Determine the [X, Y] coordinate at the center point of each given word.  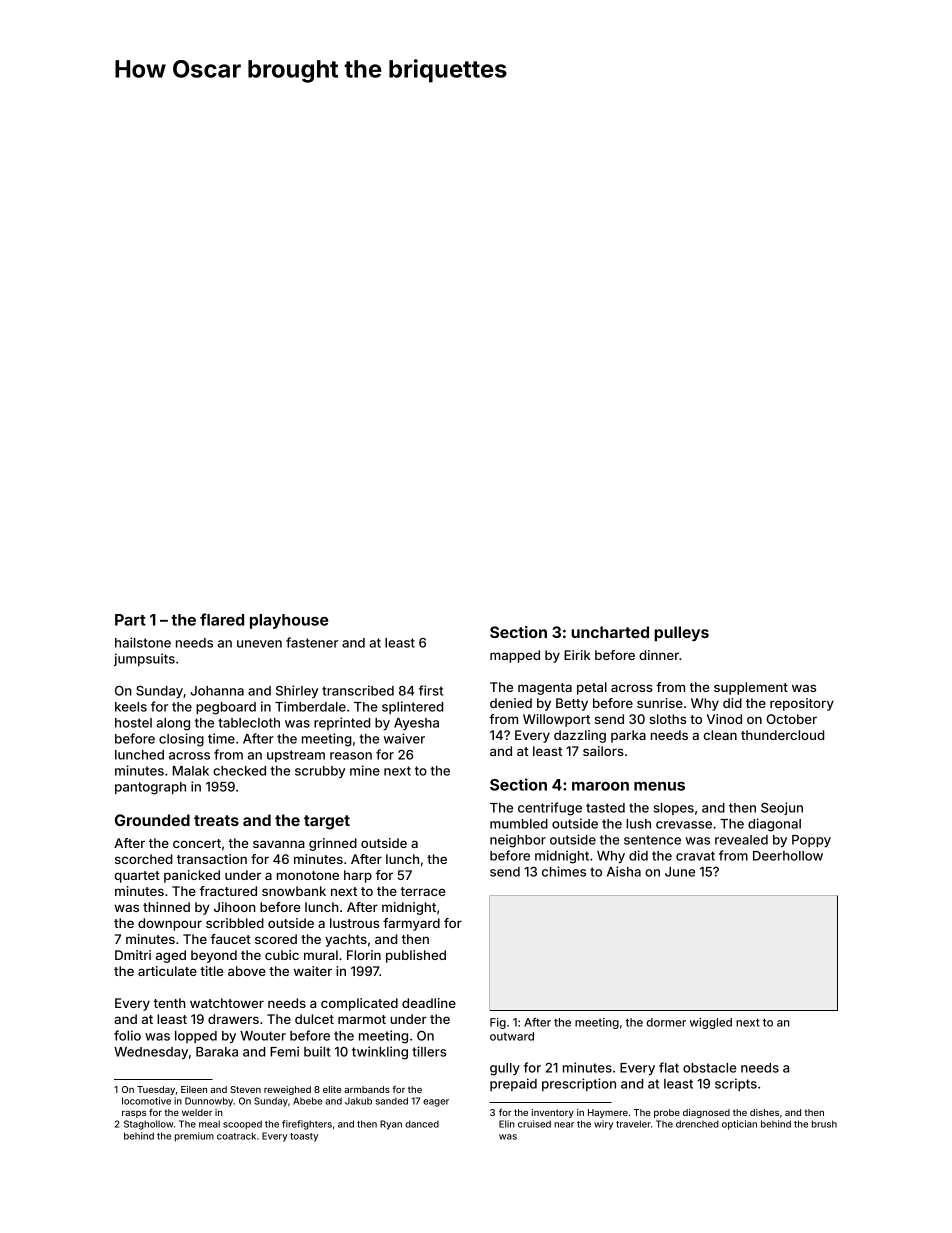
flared [222, 619]
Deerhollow [788, 856]
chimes [564, 871]
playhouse [289, 621]
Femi [284, 1051]
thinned [166, 907]
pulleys [681, 634]
